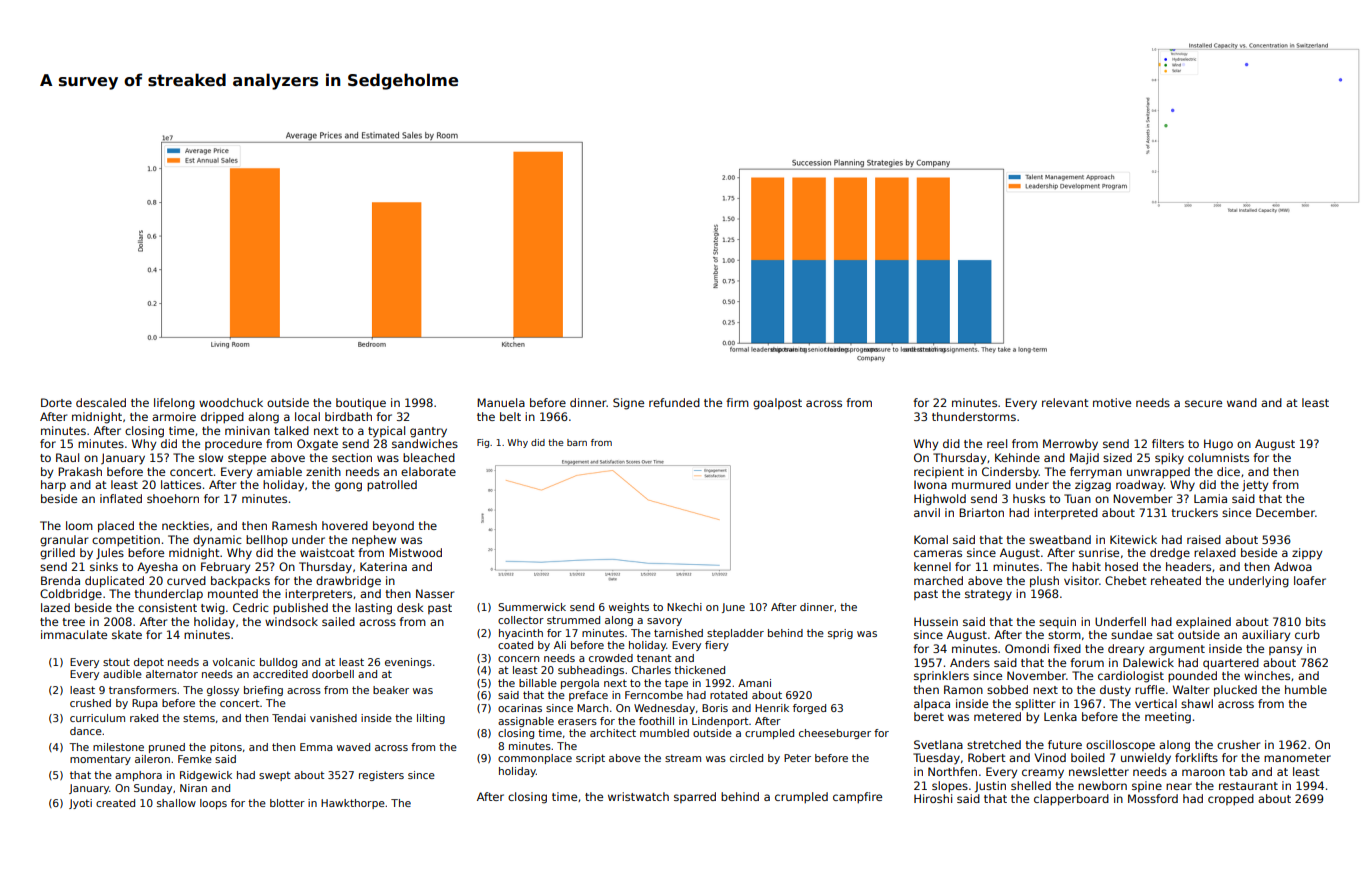 The width and height of the document is (1372, 887). Describe the element at coordinates (1043, 774) in the document. I see `creamy` at that location.
